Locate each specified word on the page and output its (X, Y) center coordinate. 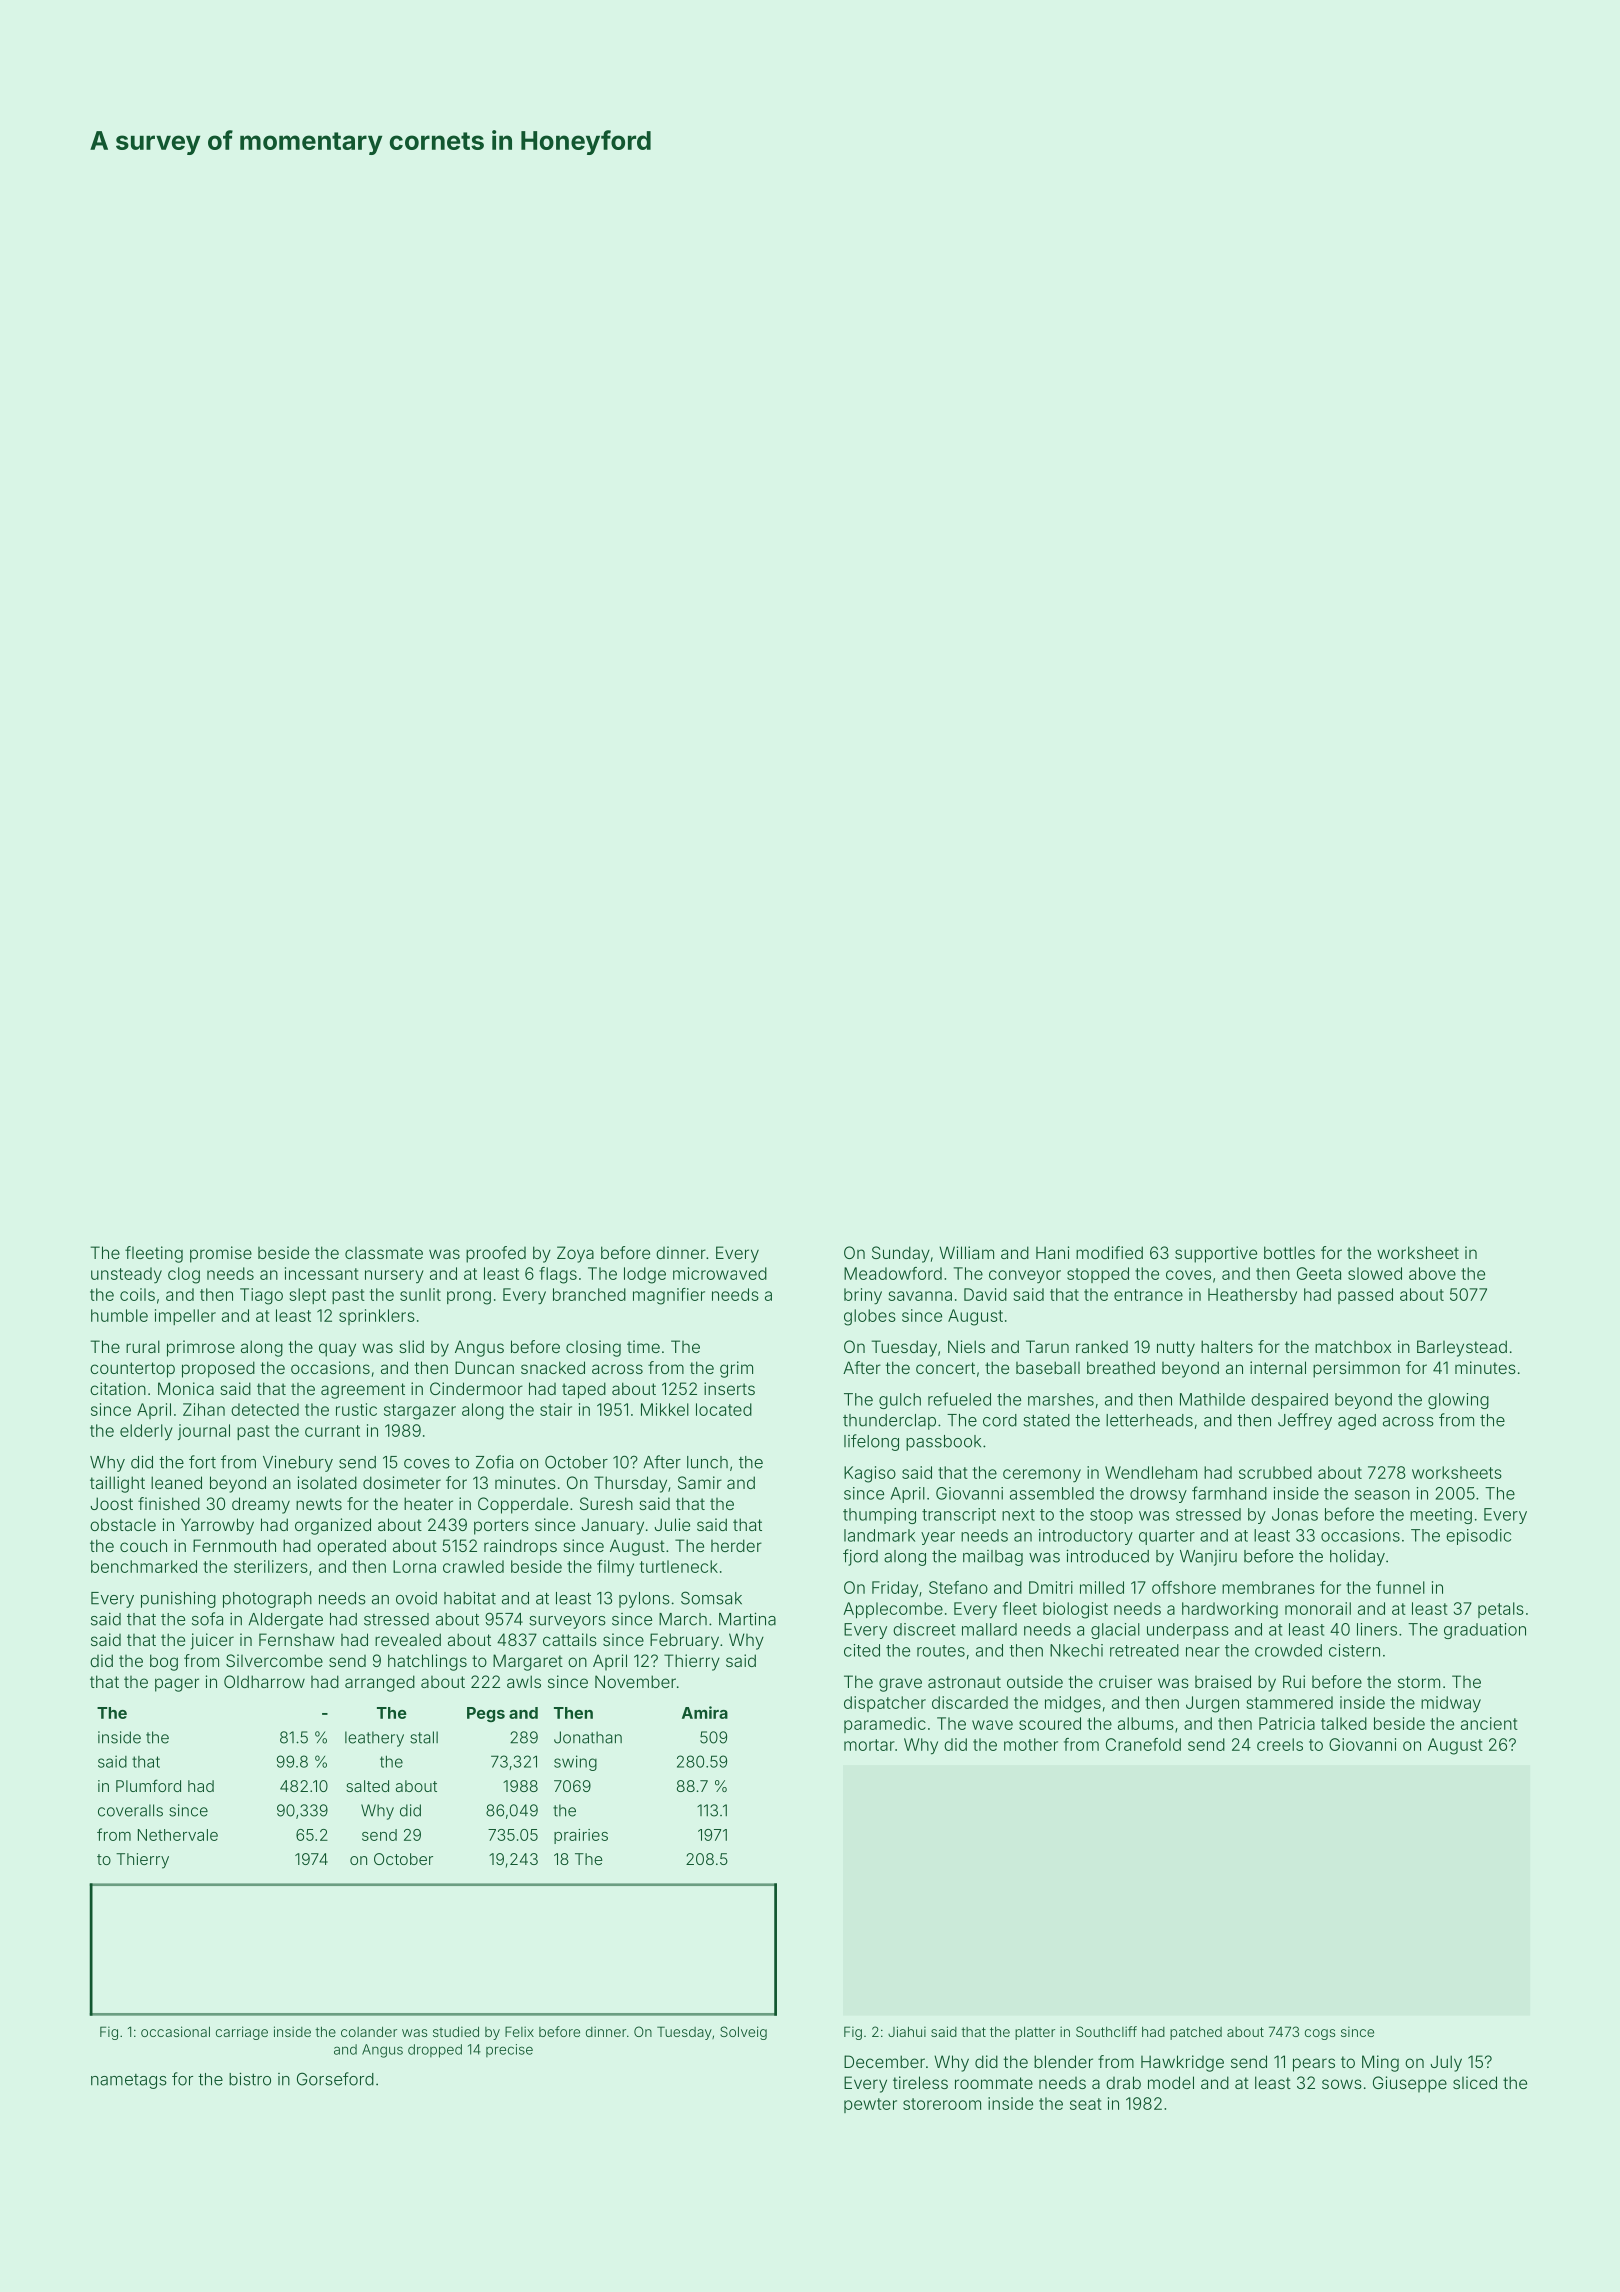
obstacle (123, 1524)
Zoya (575, 1254)
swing (575, 1763)
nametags (129, 2081)
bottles (1289, 1252)
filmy (615, 1568)
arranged (380, 1683)
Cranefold (1143, 1744)
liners (1377, 1629)
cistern (1354, 1650)
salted (367, 1786)
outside (1035, 1681)
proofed (496, 1254)
